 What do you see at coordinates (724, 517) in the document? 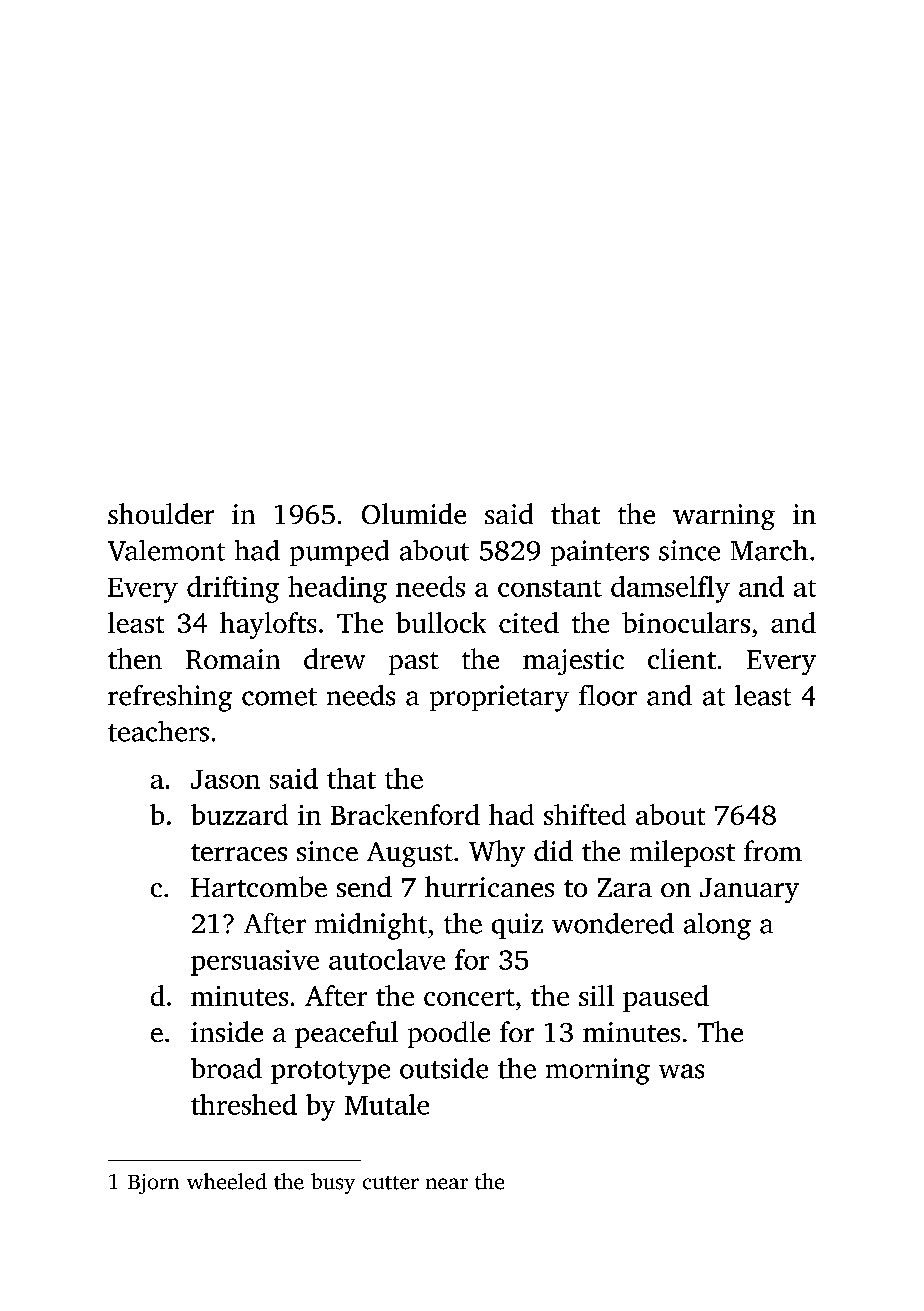
I see `warning` at bounding box center [724, 517].
